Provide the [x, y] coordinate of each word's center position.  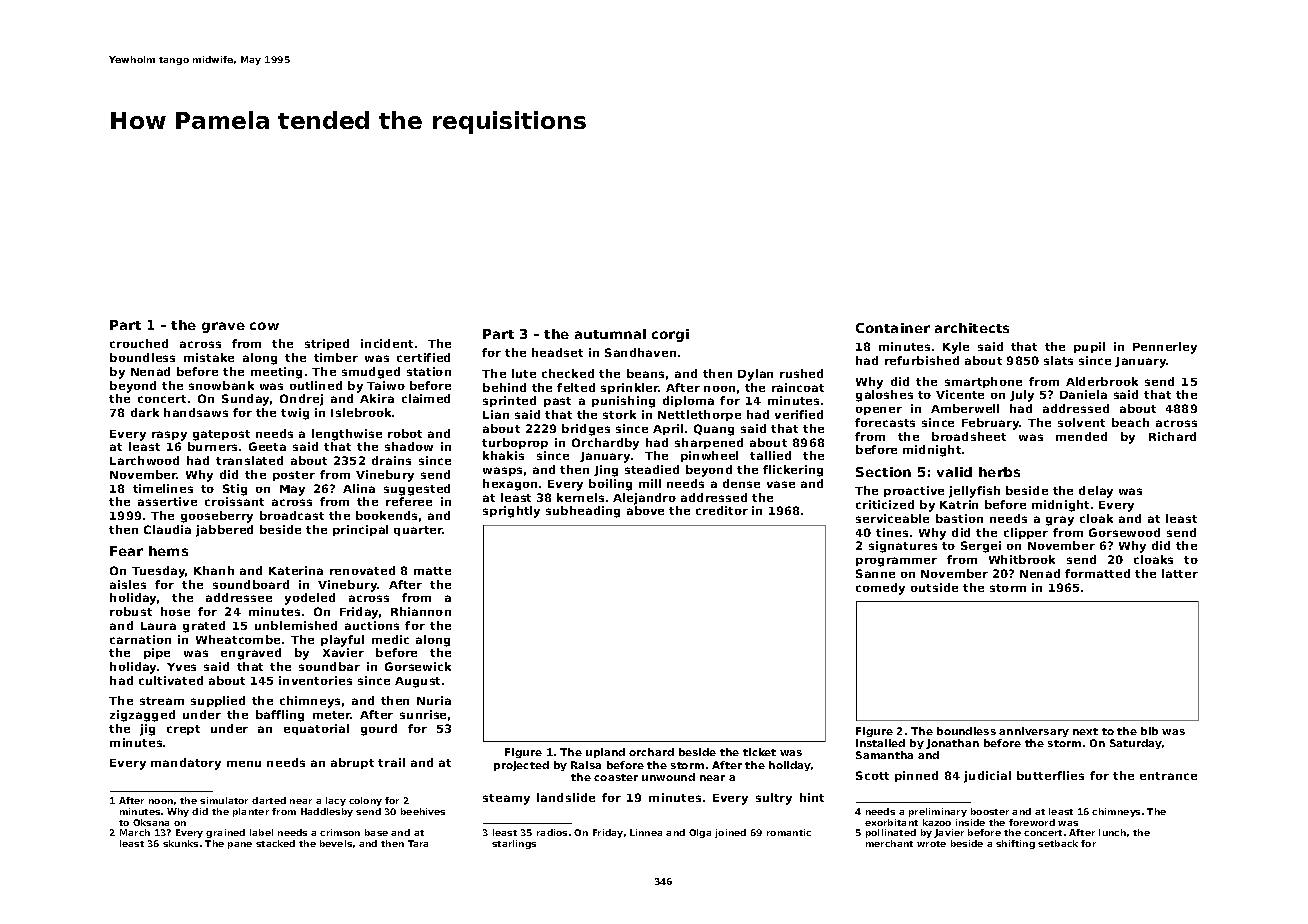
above [645, 510]
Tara [418, 843]
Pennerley [1165, 348]
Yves [181, 667]
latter [1180, 573]
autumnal [610, 334]
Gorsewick [418, 666]
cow [264, 326]
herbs [999, 472]
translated [249, 460]
